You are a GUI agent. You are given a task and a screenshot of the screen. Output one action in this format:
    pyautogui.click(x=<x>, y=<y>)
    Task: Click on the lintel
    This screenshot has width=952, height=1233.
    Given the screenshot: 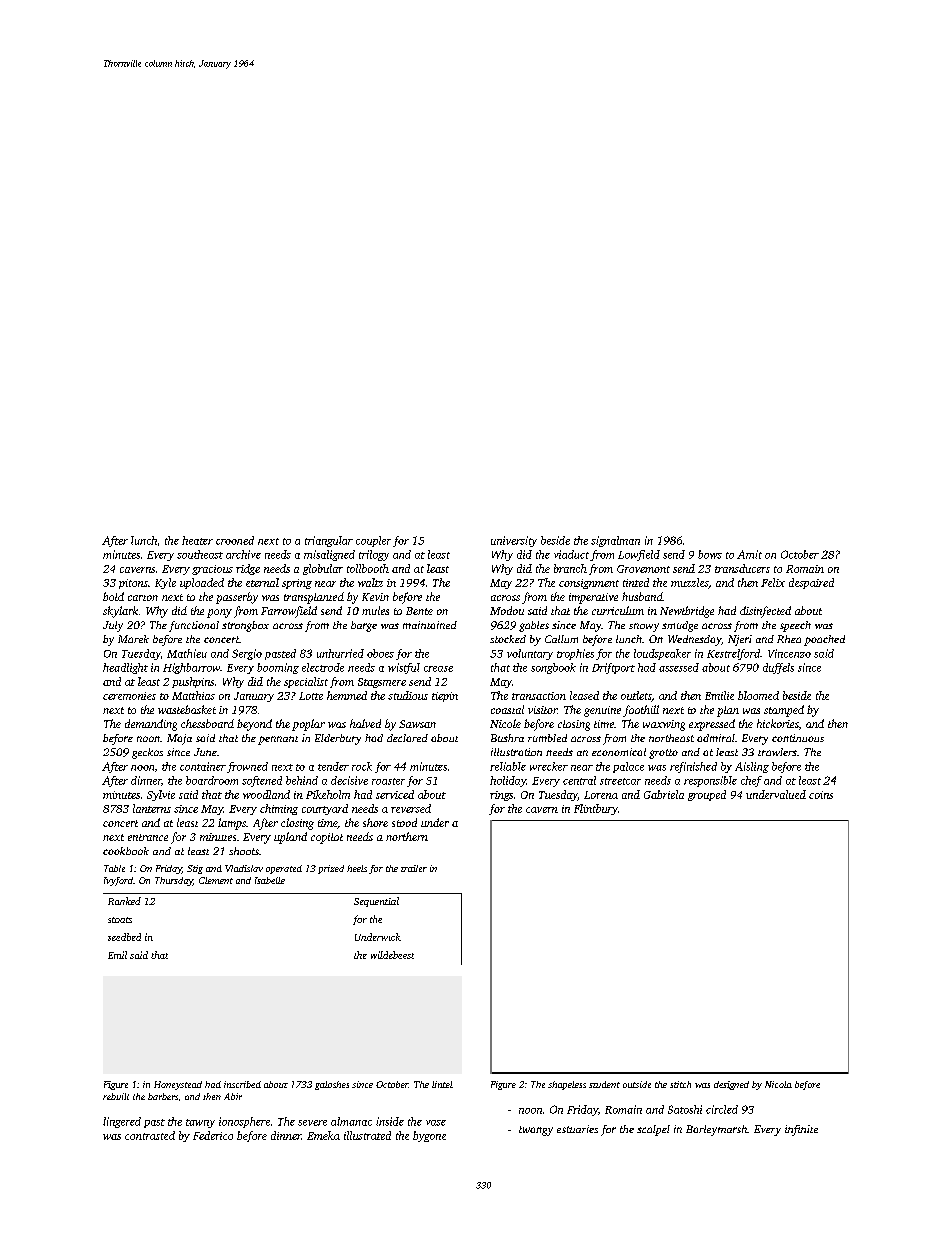 What is the action you would take?
    pyautogui.click(x=442, y=1084)
